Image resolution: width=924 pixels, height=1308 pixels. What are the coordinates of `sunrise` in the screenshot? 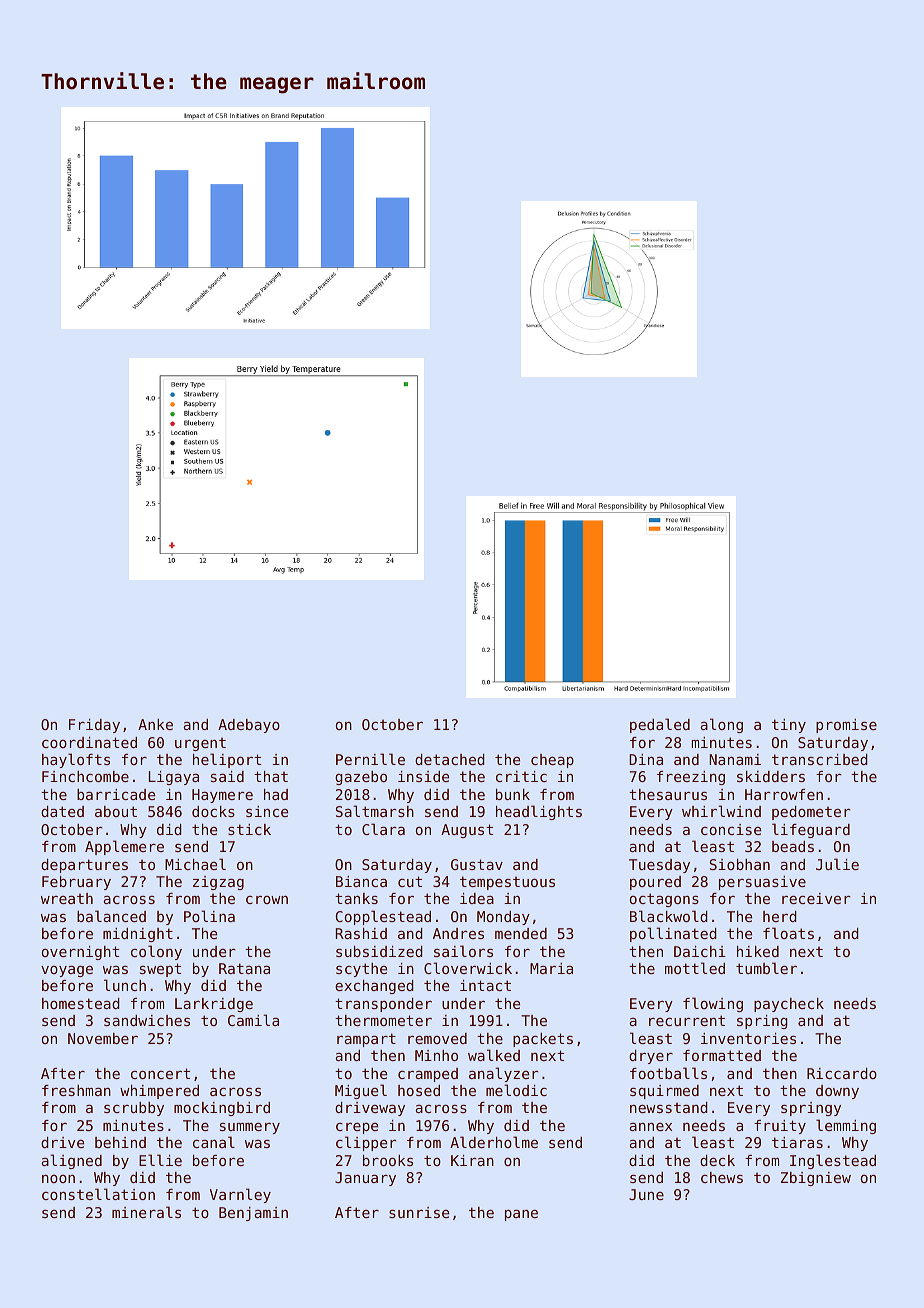 It's located at (419, 1212).
